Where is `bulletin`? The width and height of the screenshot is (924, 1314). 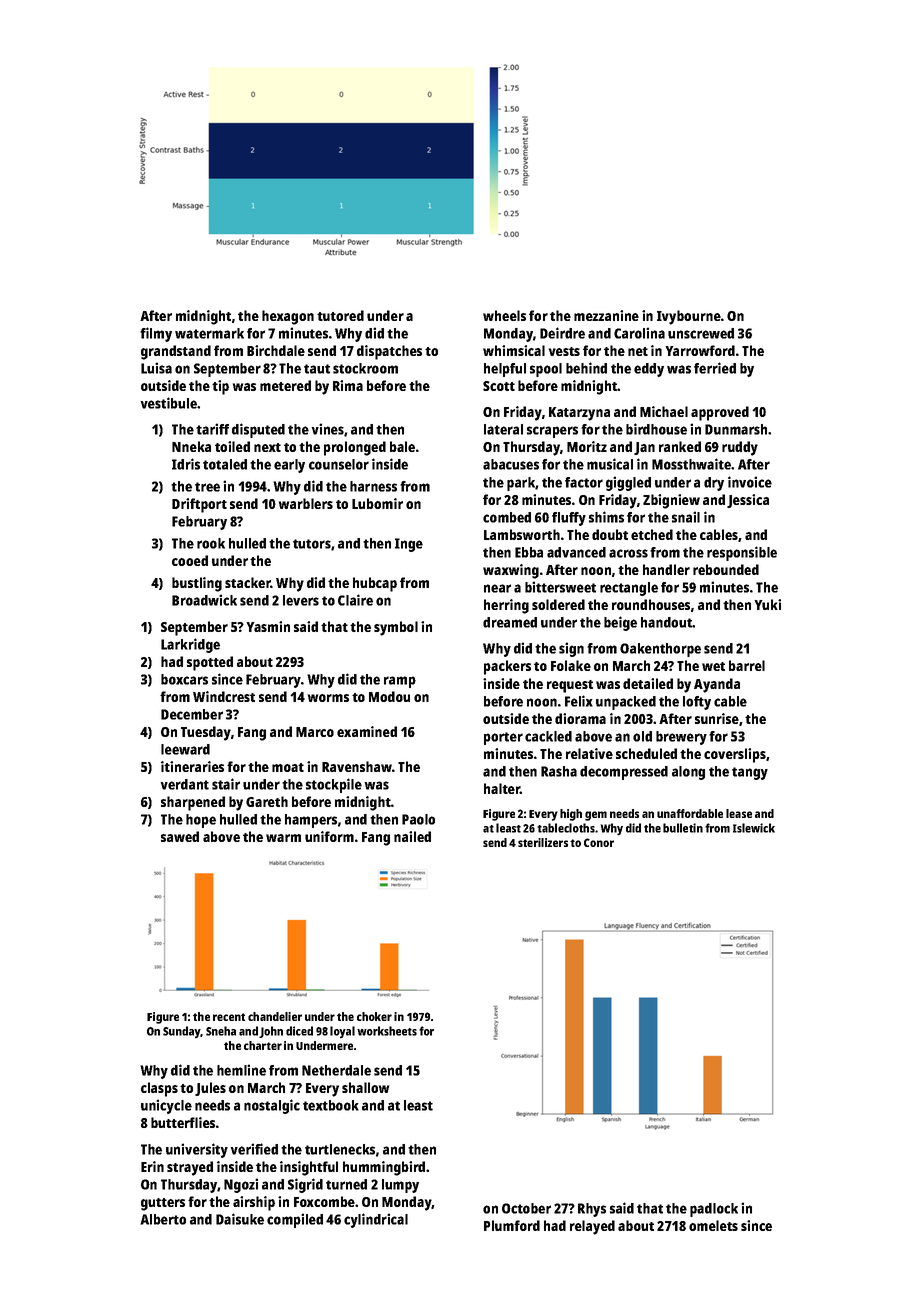 bulletin is located at coordinates (683, 828).
